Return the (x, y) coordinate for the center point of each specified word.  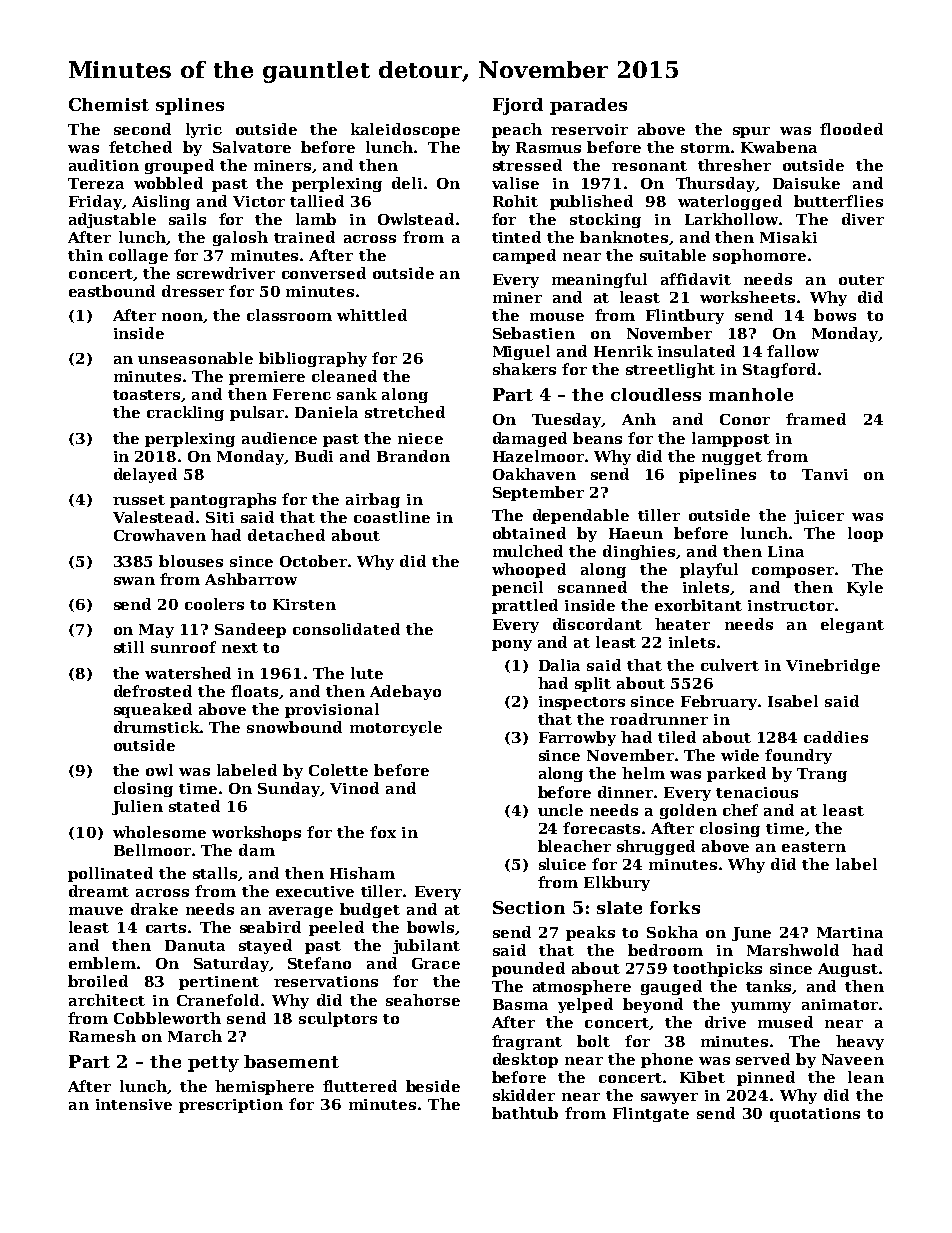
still (129, 647)
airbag (373, 500)
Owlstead (416, 219)
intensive (134, 1104)
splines (190, 106)
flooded (851, 129)
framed (816, 419)
